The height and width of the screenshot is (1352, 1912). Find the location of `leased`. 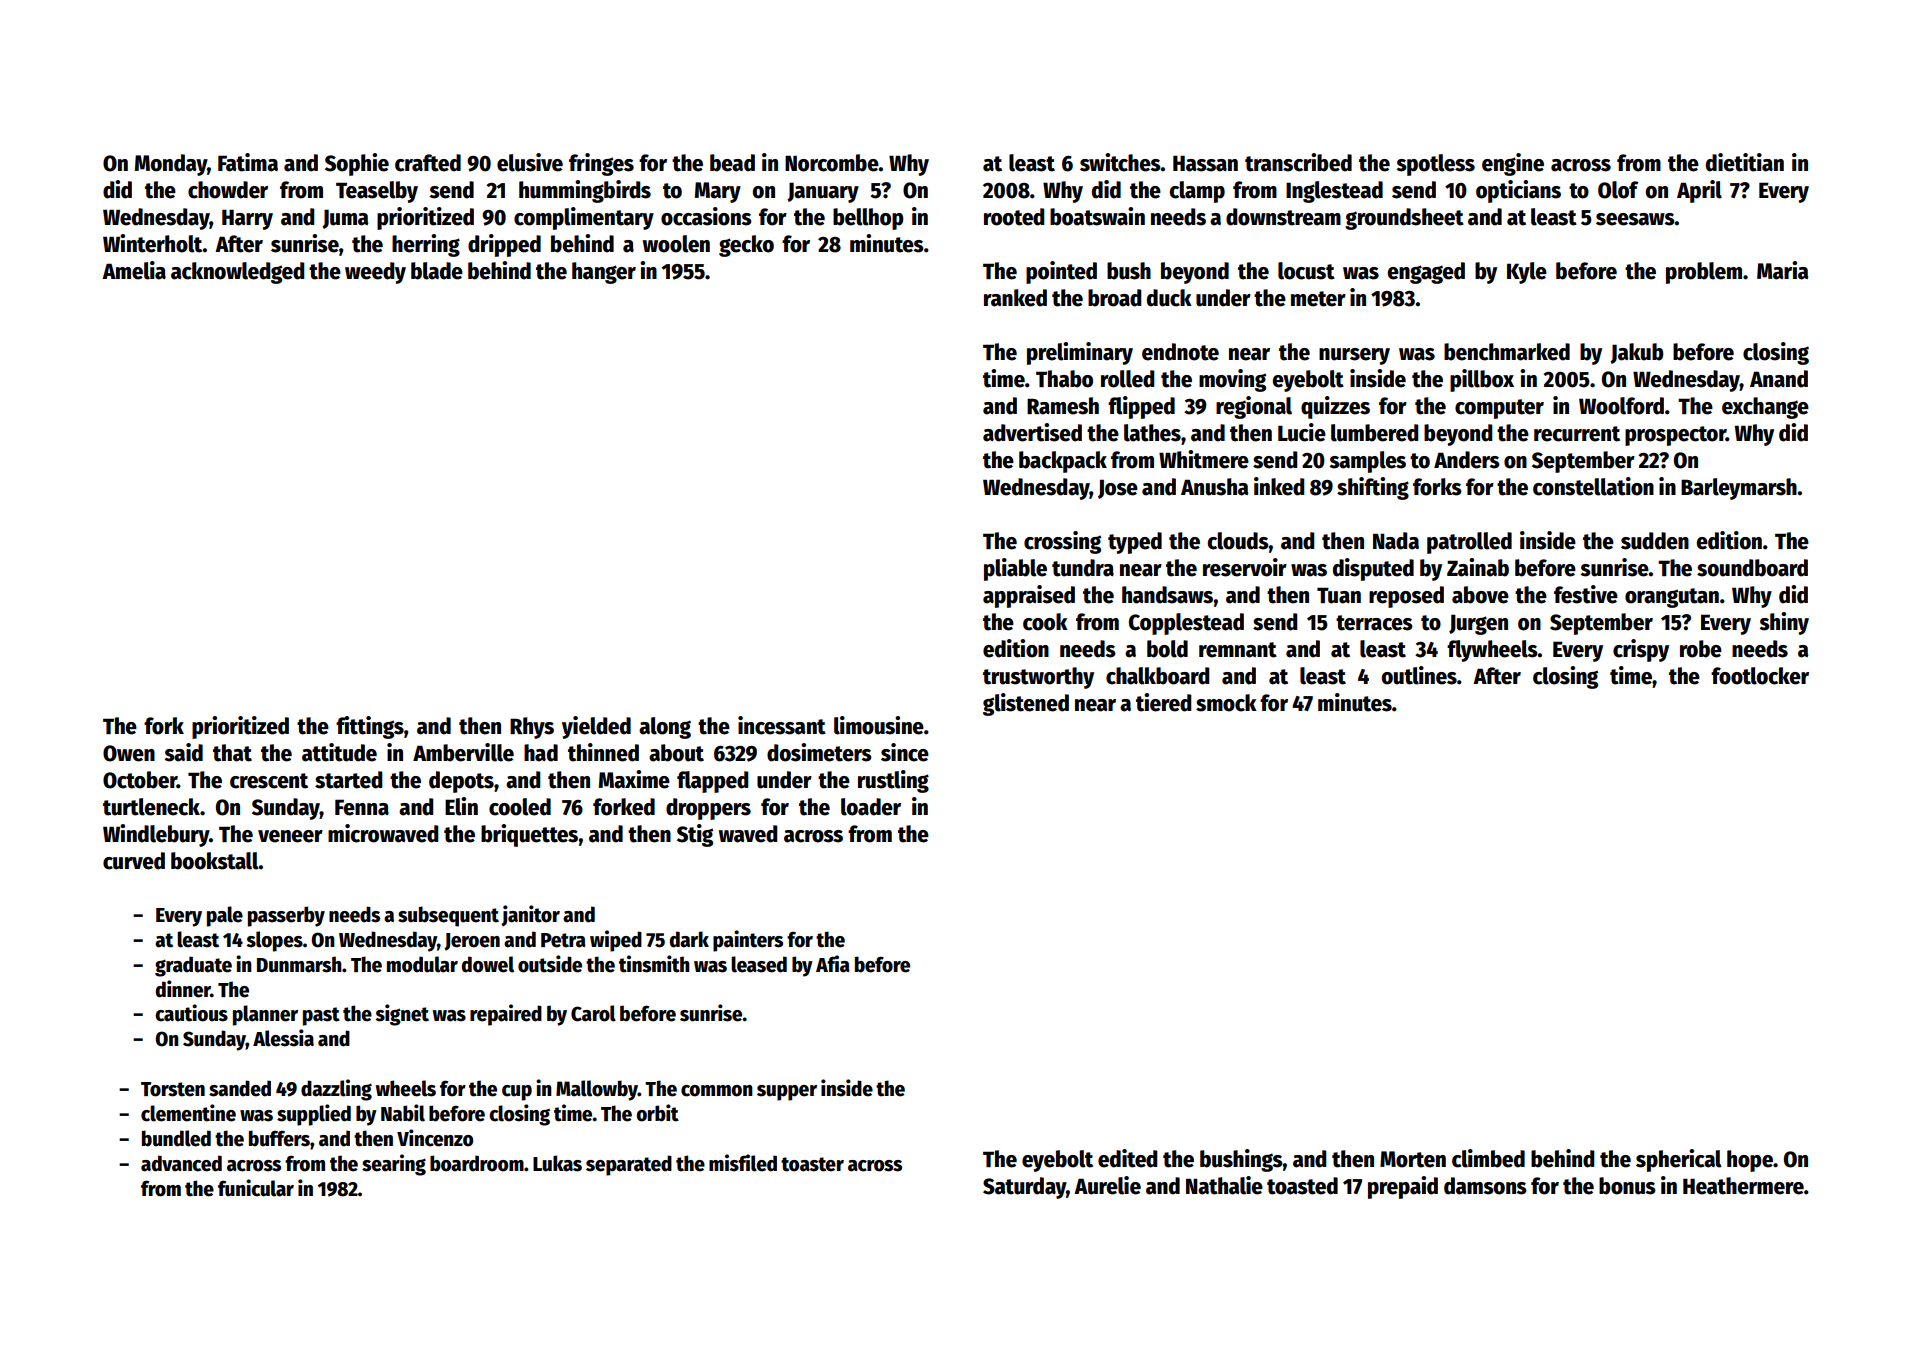

leased is located at coordinates (759, 964).
